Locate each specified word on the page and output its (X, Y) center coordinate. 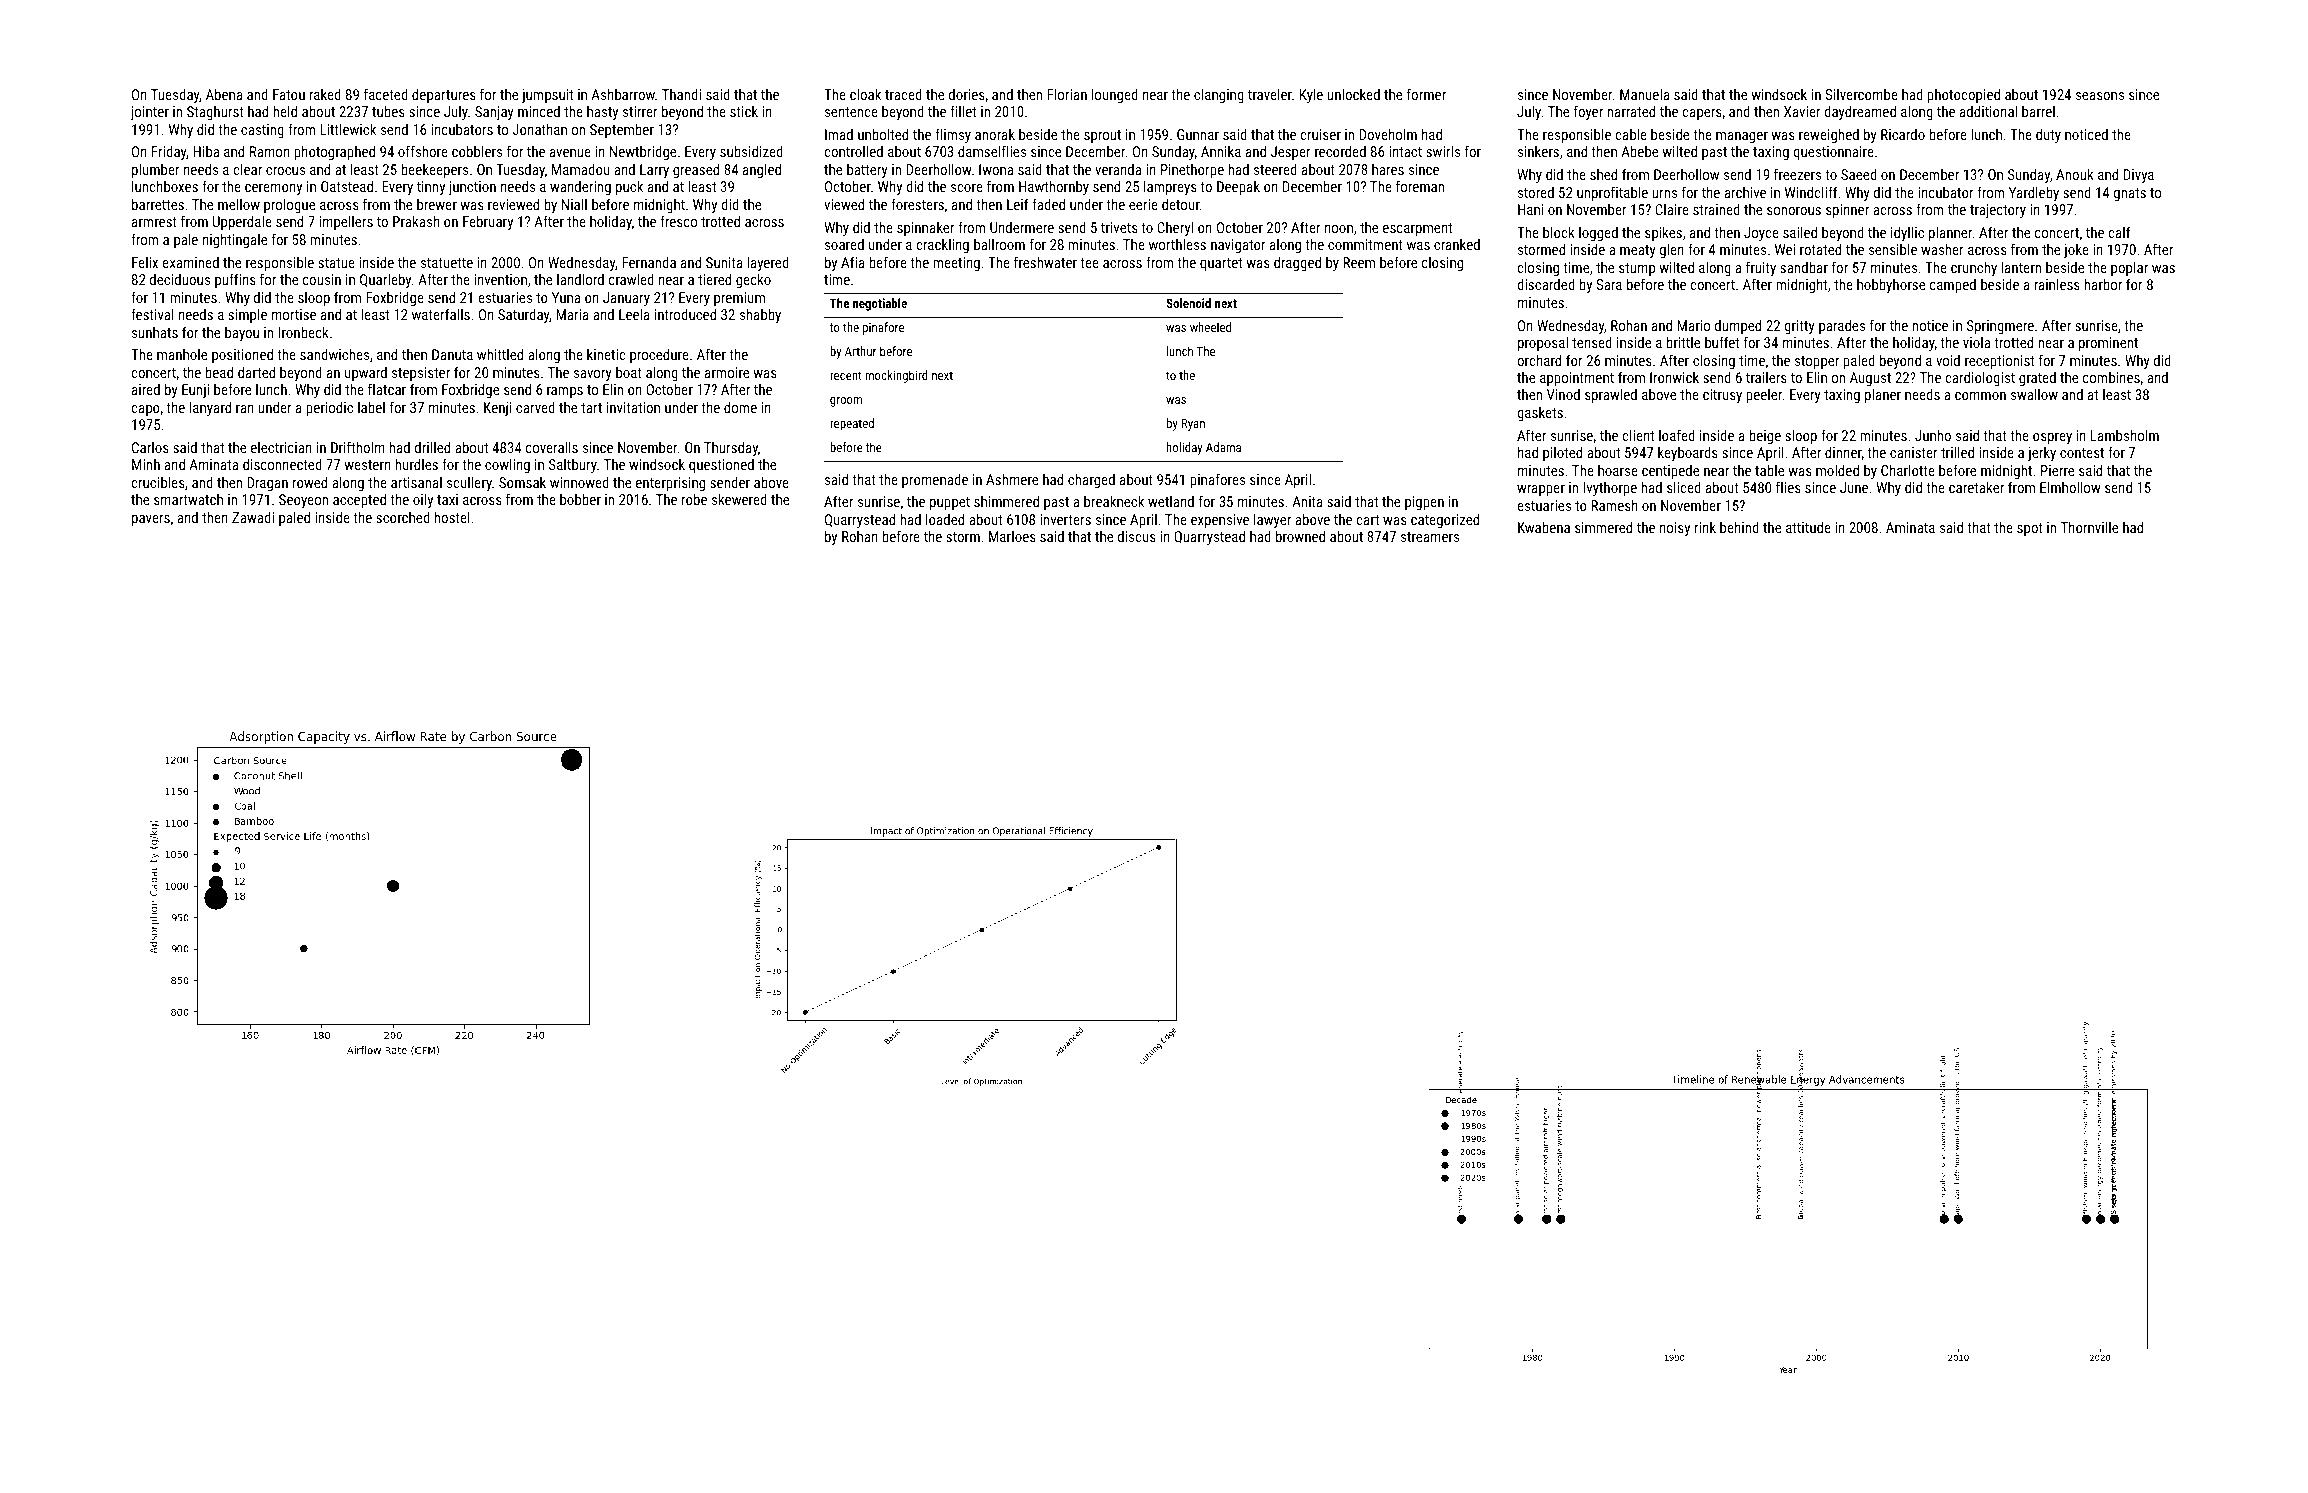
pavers (151, 520)
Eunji (195, 391)
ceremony (273, 189)
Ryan (1193, 425)
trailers (1766, 377)
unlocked (1353, 94)
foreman (1420, 186)
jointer (150, 113)
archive (1745, 192)
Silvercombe (1861, 94)
